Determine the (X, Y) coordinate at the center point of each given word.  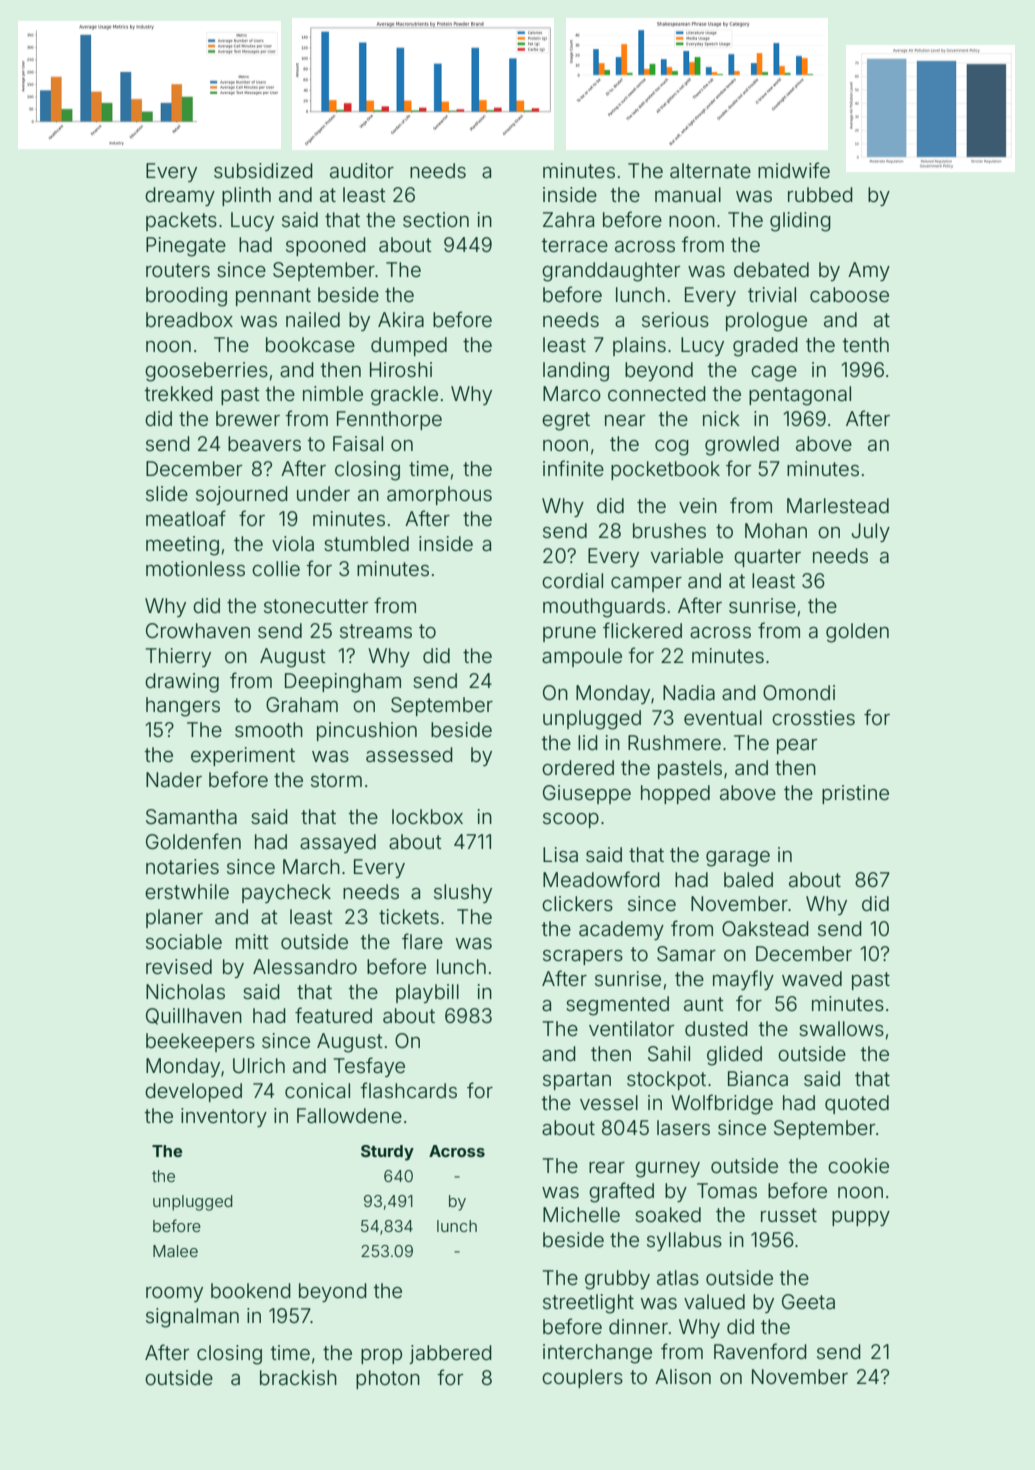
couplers (582, 1378)
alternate (710, 170)
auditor (362, 171)
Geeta (808, 1301)
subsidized (263, 170)
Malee (175, 1251)
